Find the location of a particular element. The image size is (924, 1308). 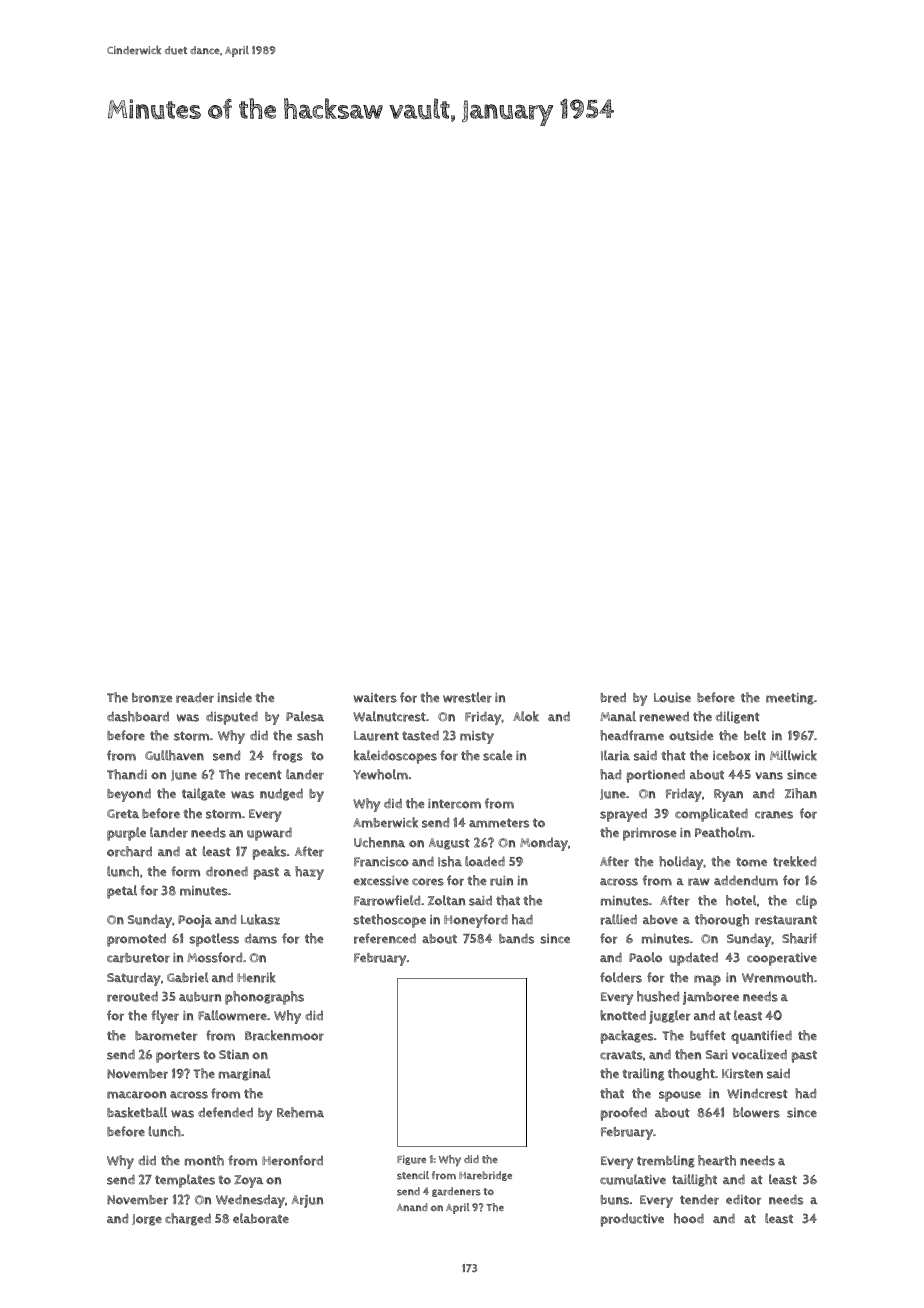

cooperative is located at coordinates (782, 959).
